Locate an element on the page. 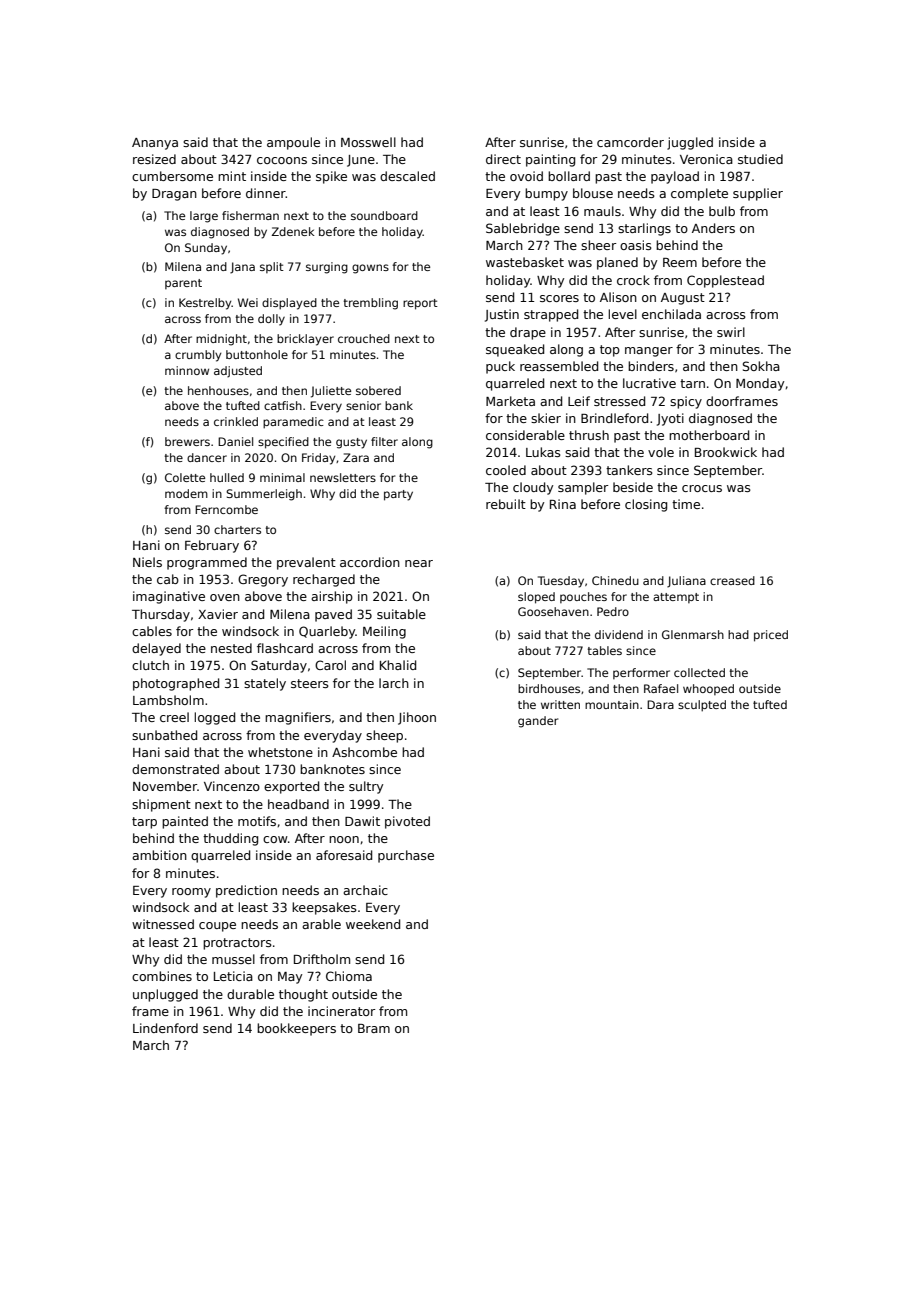  magnifiers is located at coordinates (298, 718).
